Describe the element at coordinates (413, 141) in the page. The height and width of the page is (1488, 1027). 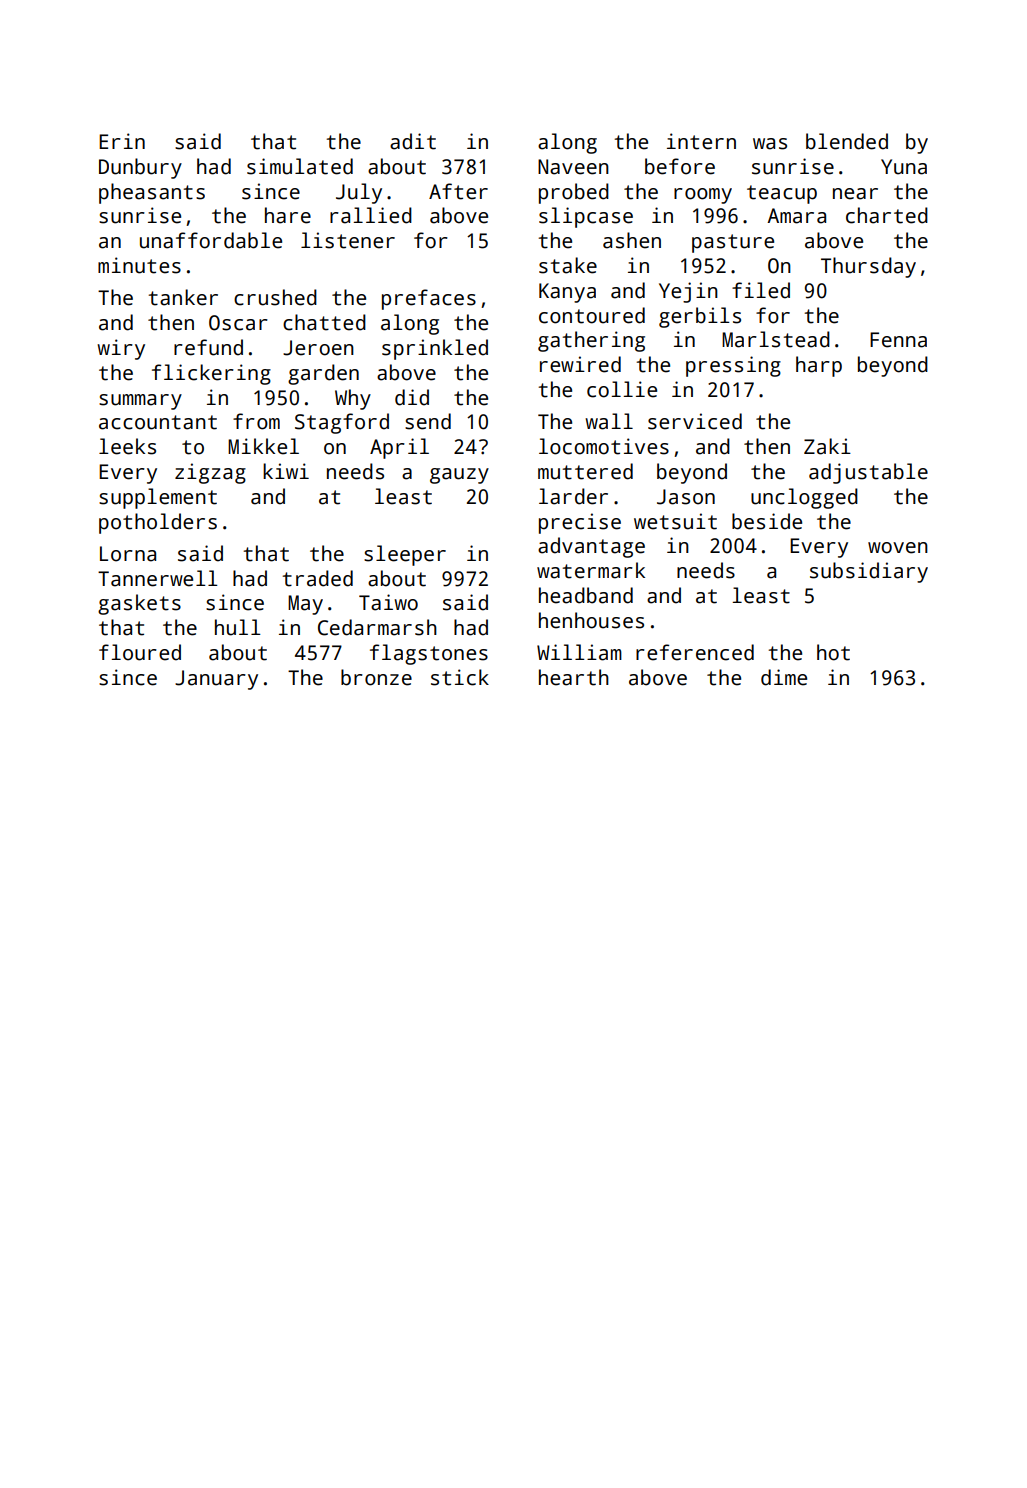
I see `adit` at that location.
